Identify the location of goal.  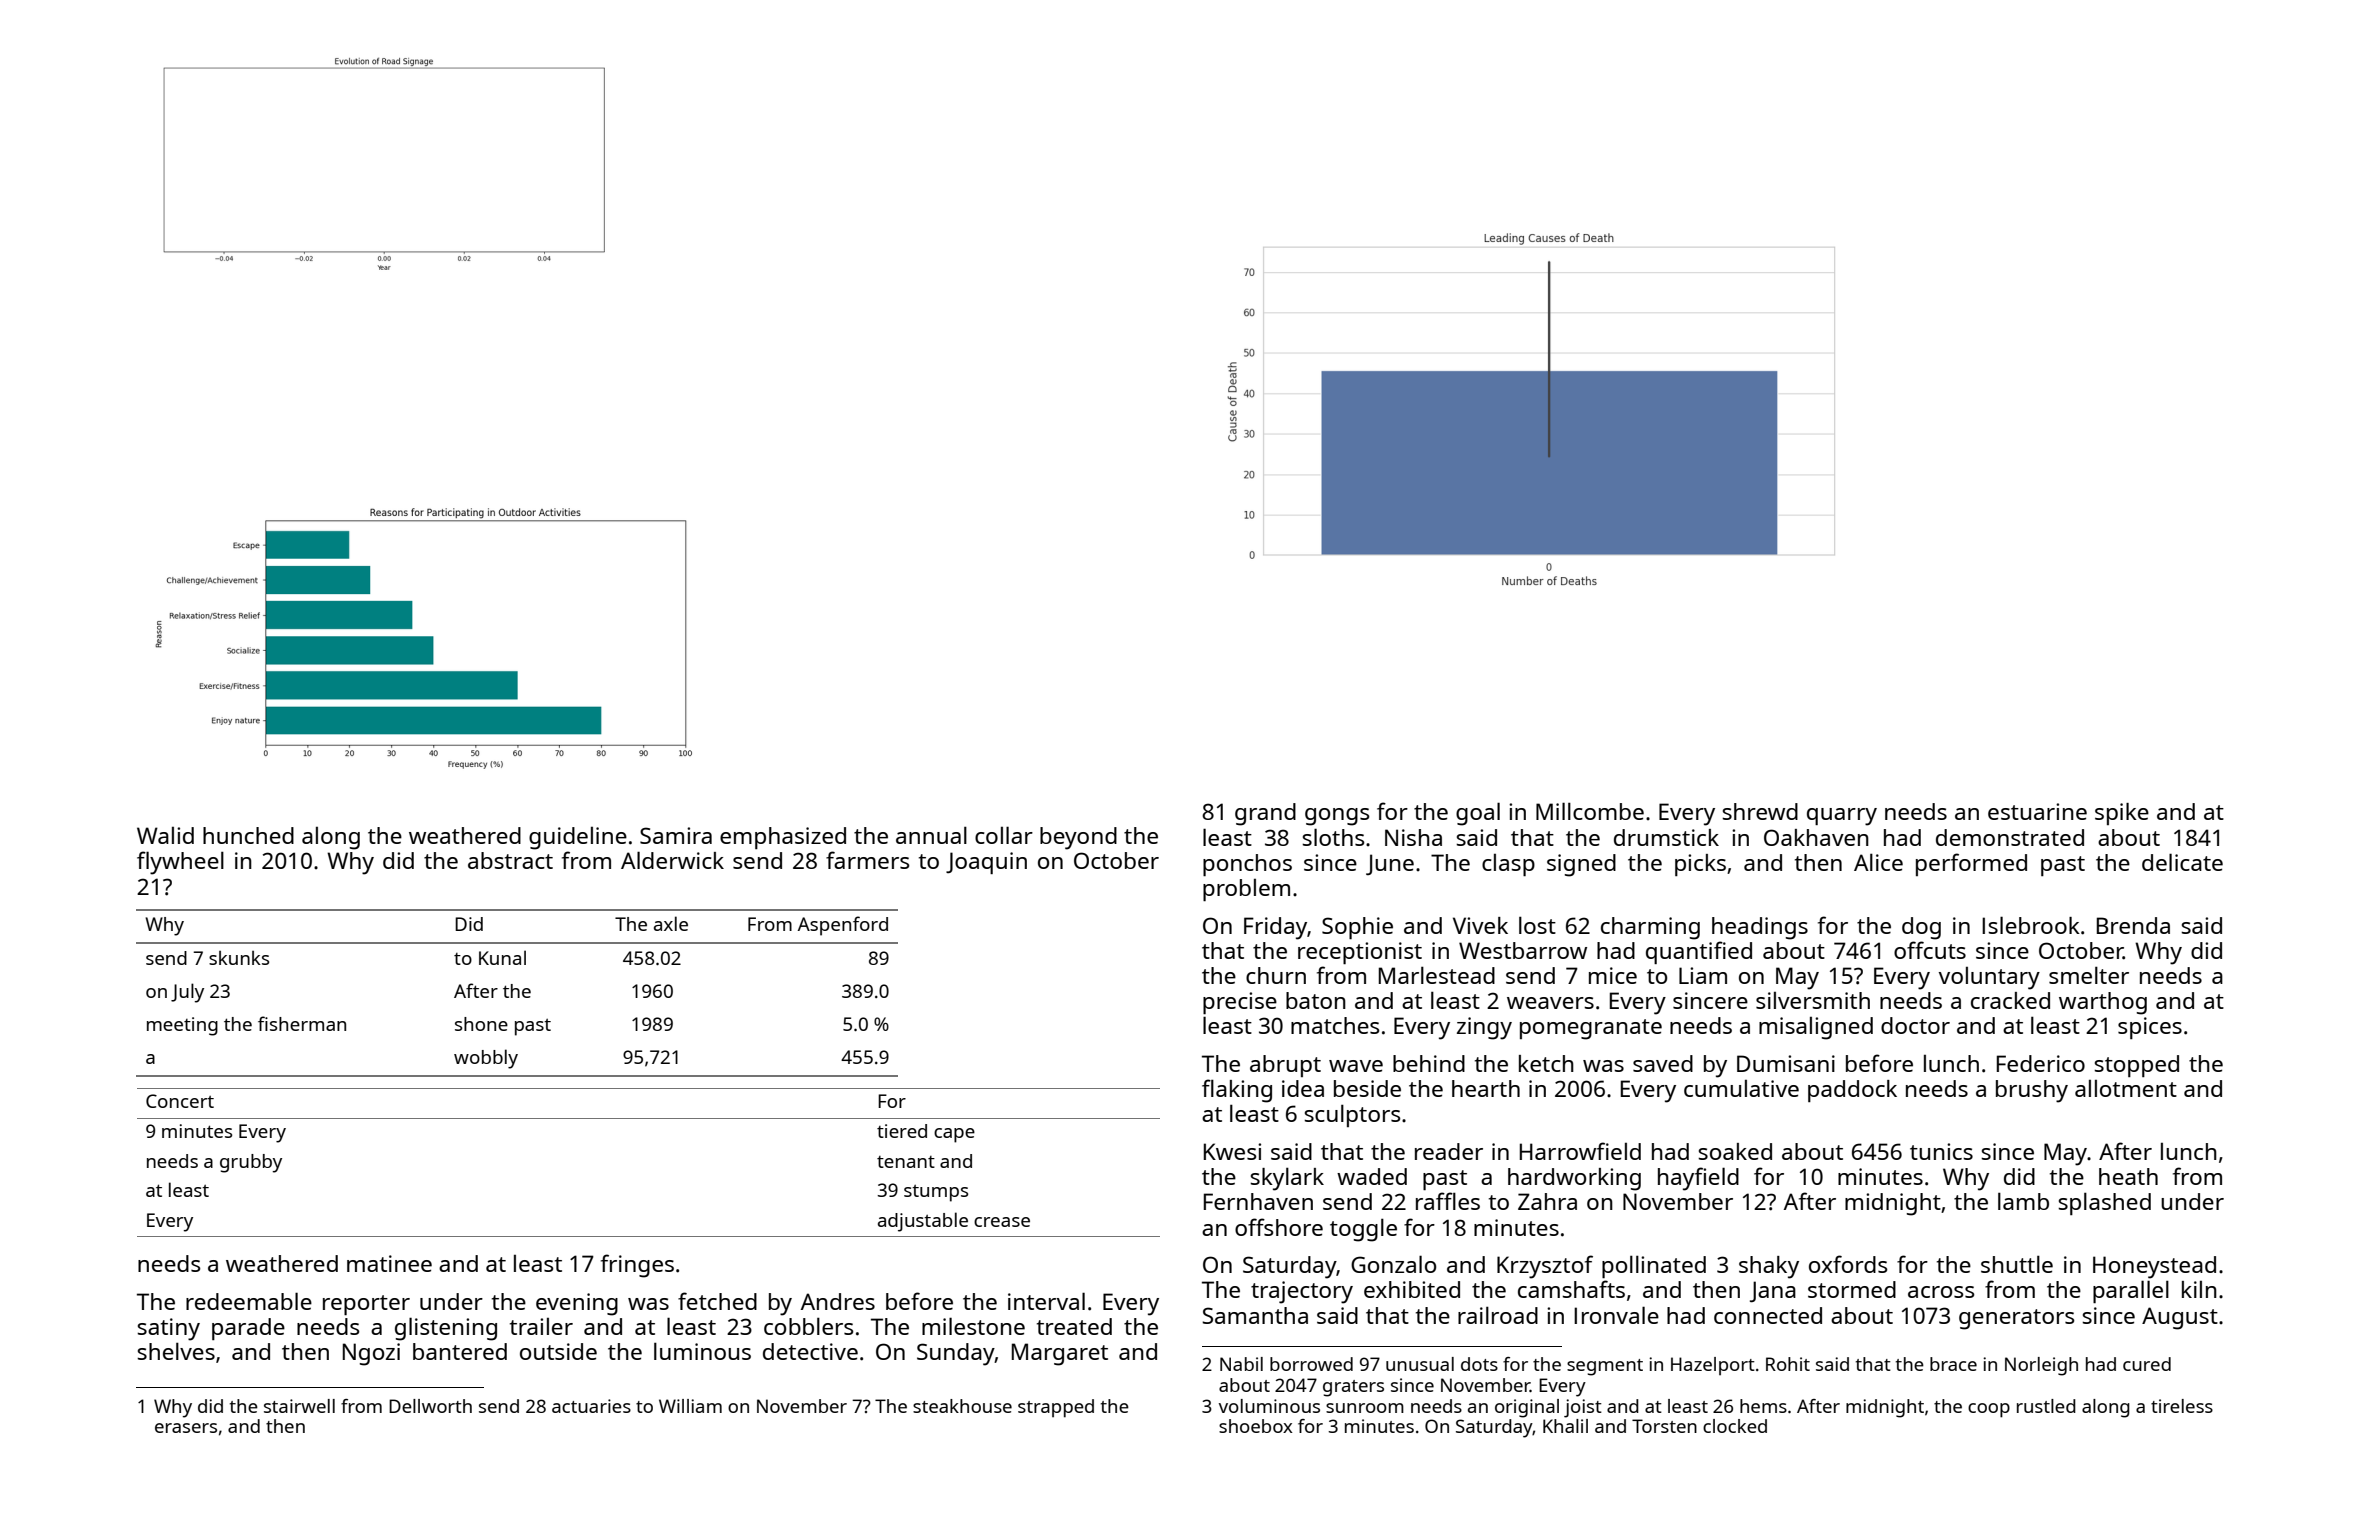
(1478, 814).
